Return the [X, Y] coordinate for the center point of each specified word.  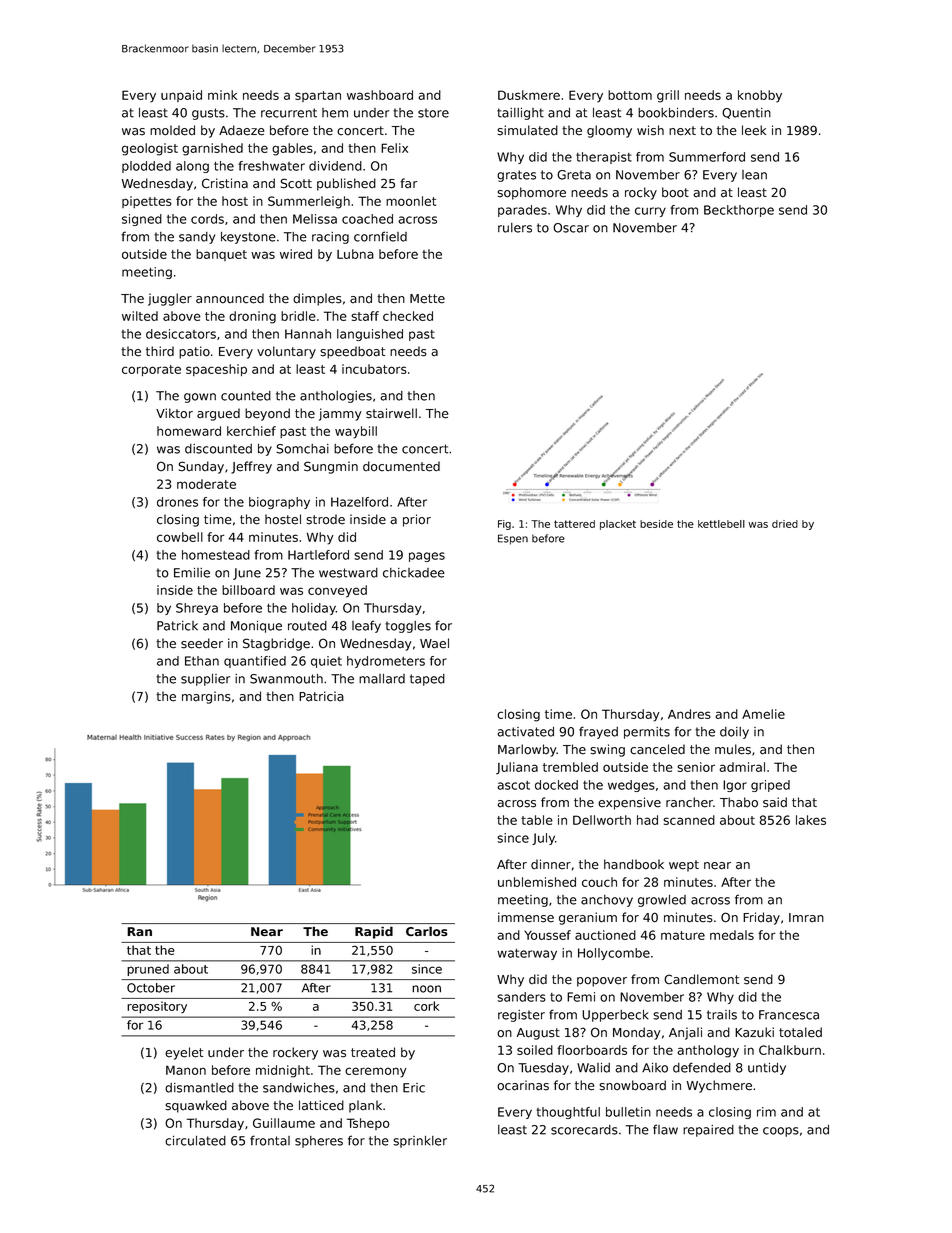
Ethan [202, 661]
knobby [760, 96]
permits [647, 733]
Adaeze [241, 130]
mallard [382, 679]
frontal [270, 1140]
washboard [380, 95]
